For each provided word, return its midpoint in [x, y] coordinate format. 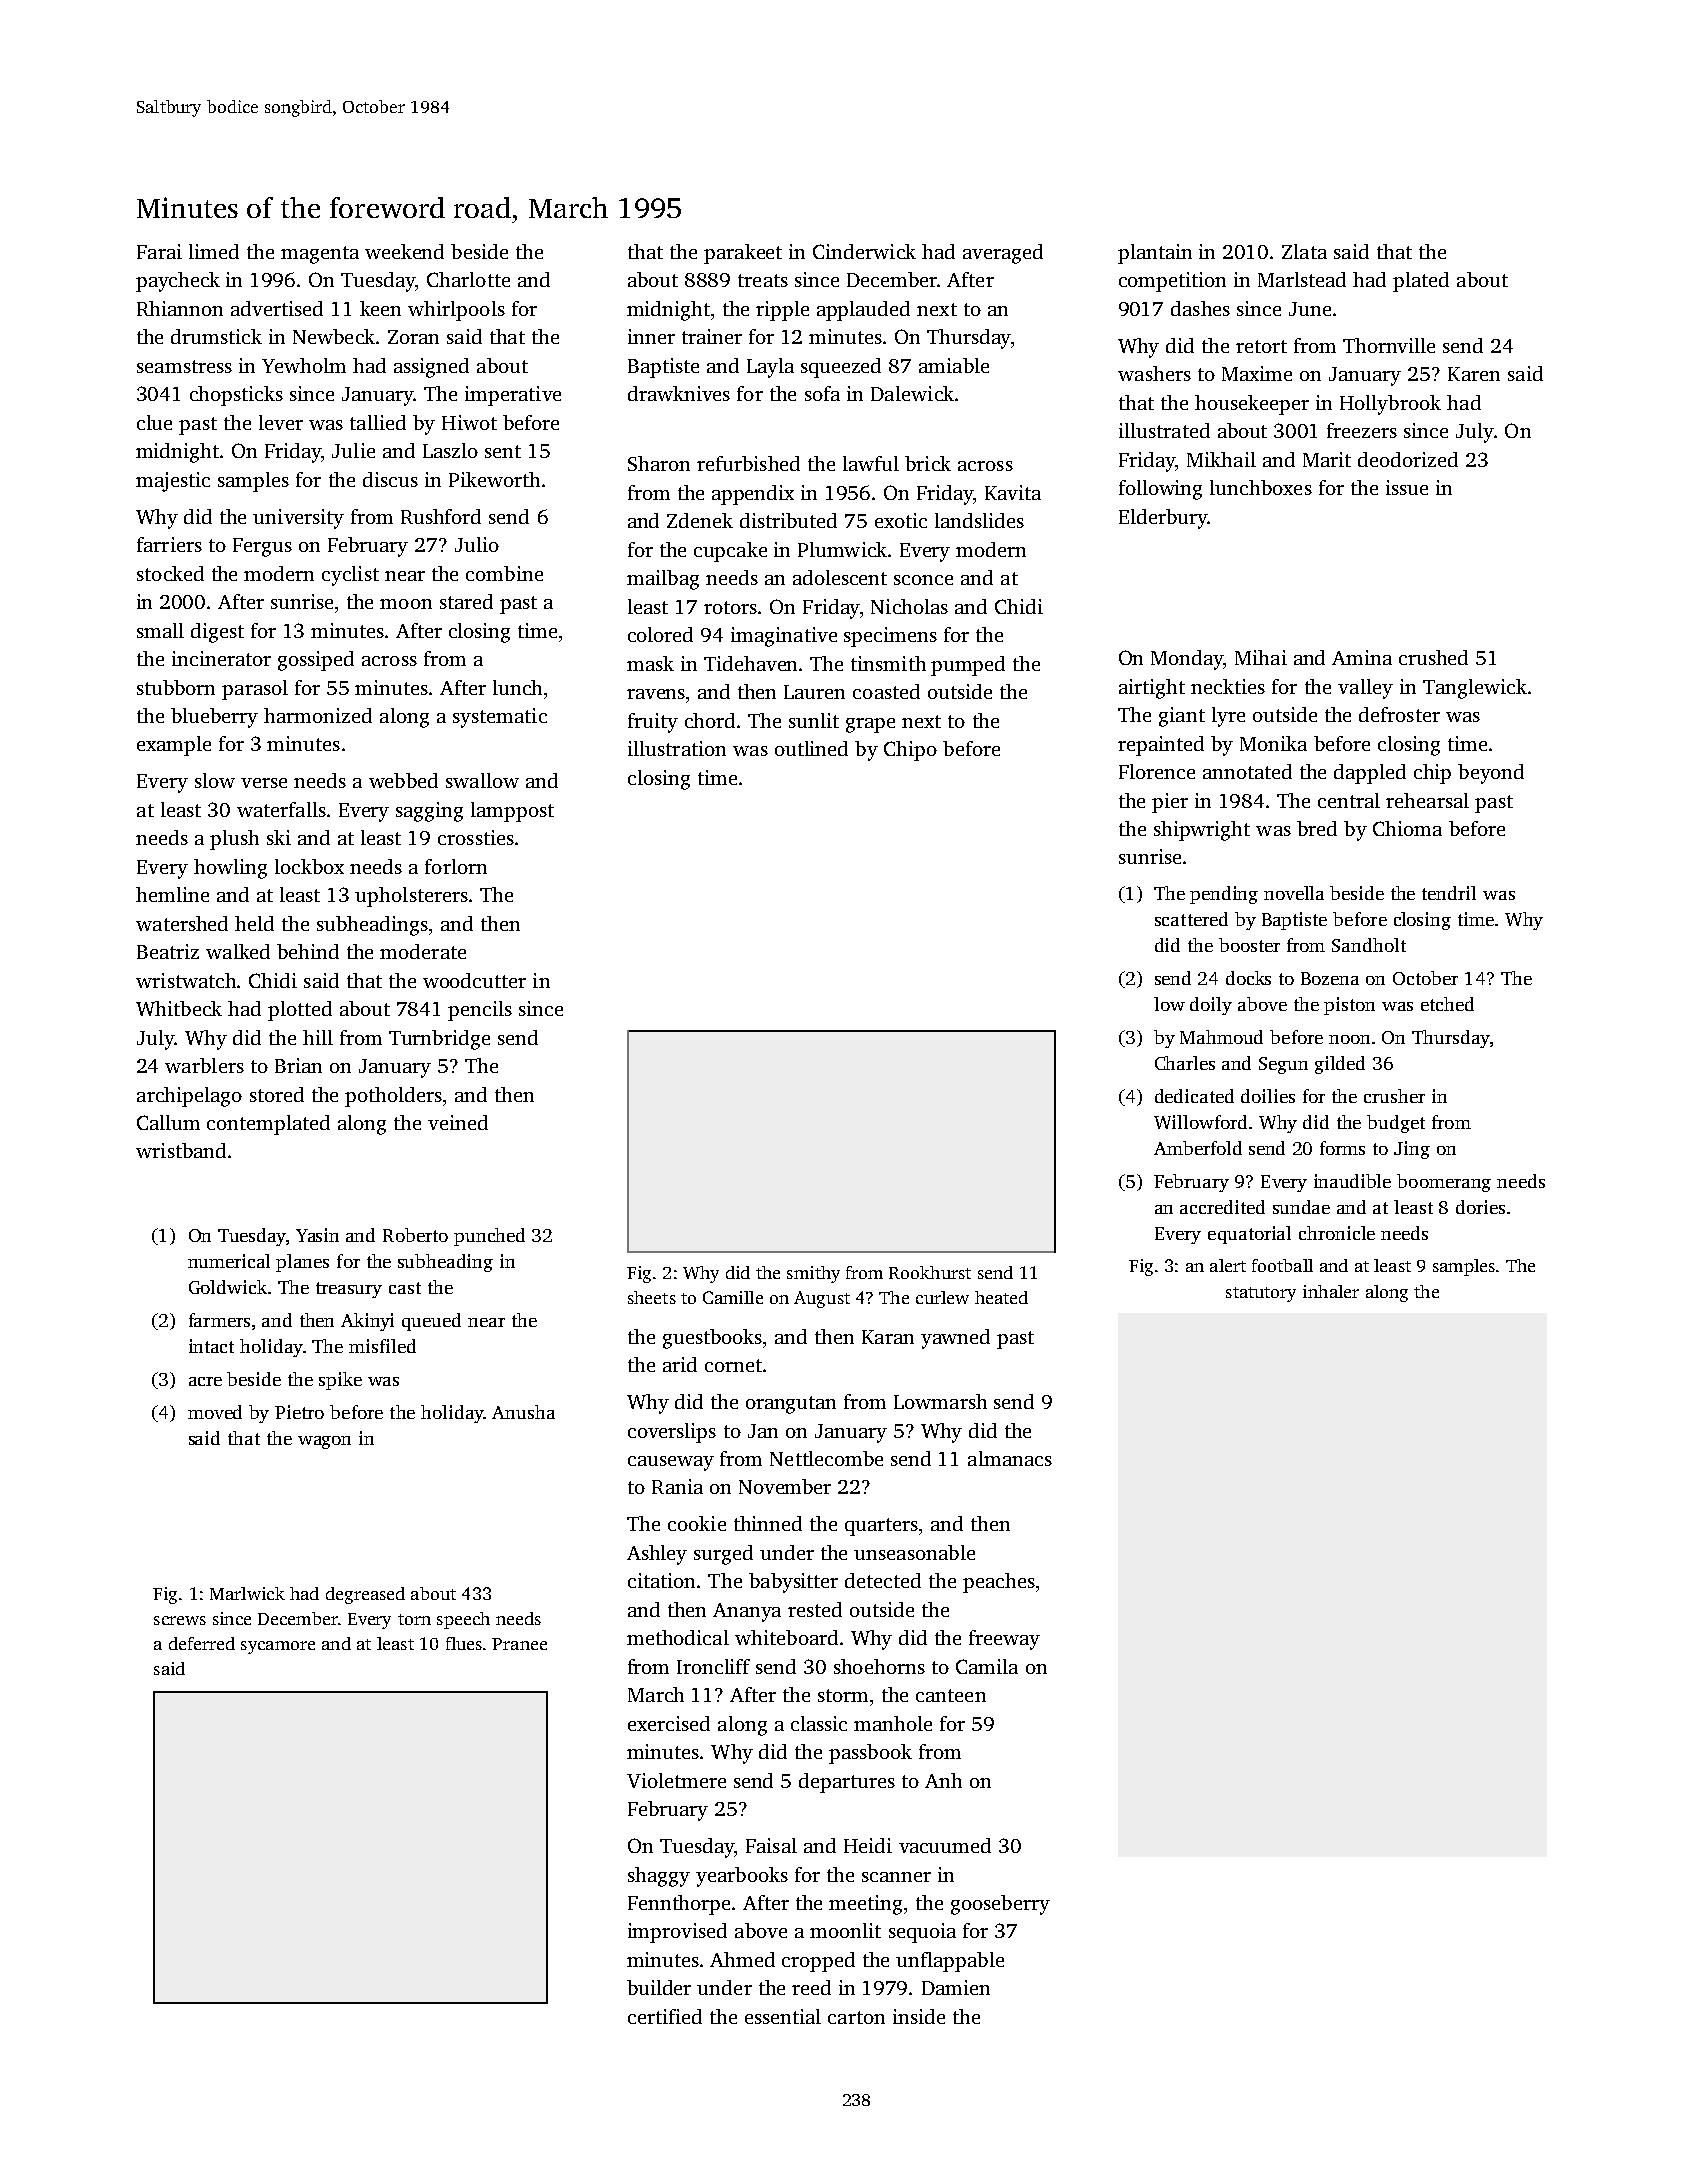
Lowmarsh [940, 1401]
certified [665, 2016]
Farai [159, 251]
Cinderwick [864, 251]
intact [211, 1346]
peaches [999, 1583]
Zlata [1304, 251]
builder [659, 1987]
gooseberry [1000, 1905]
